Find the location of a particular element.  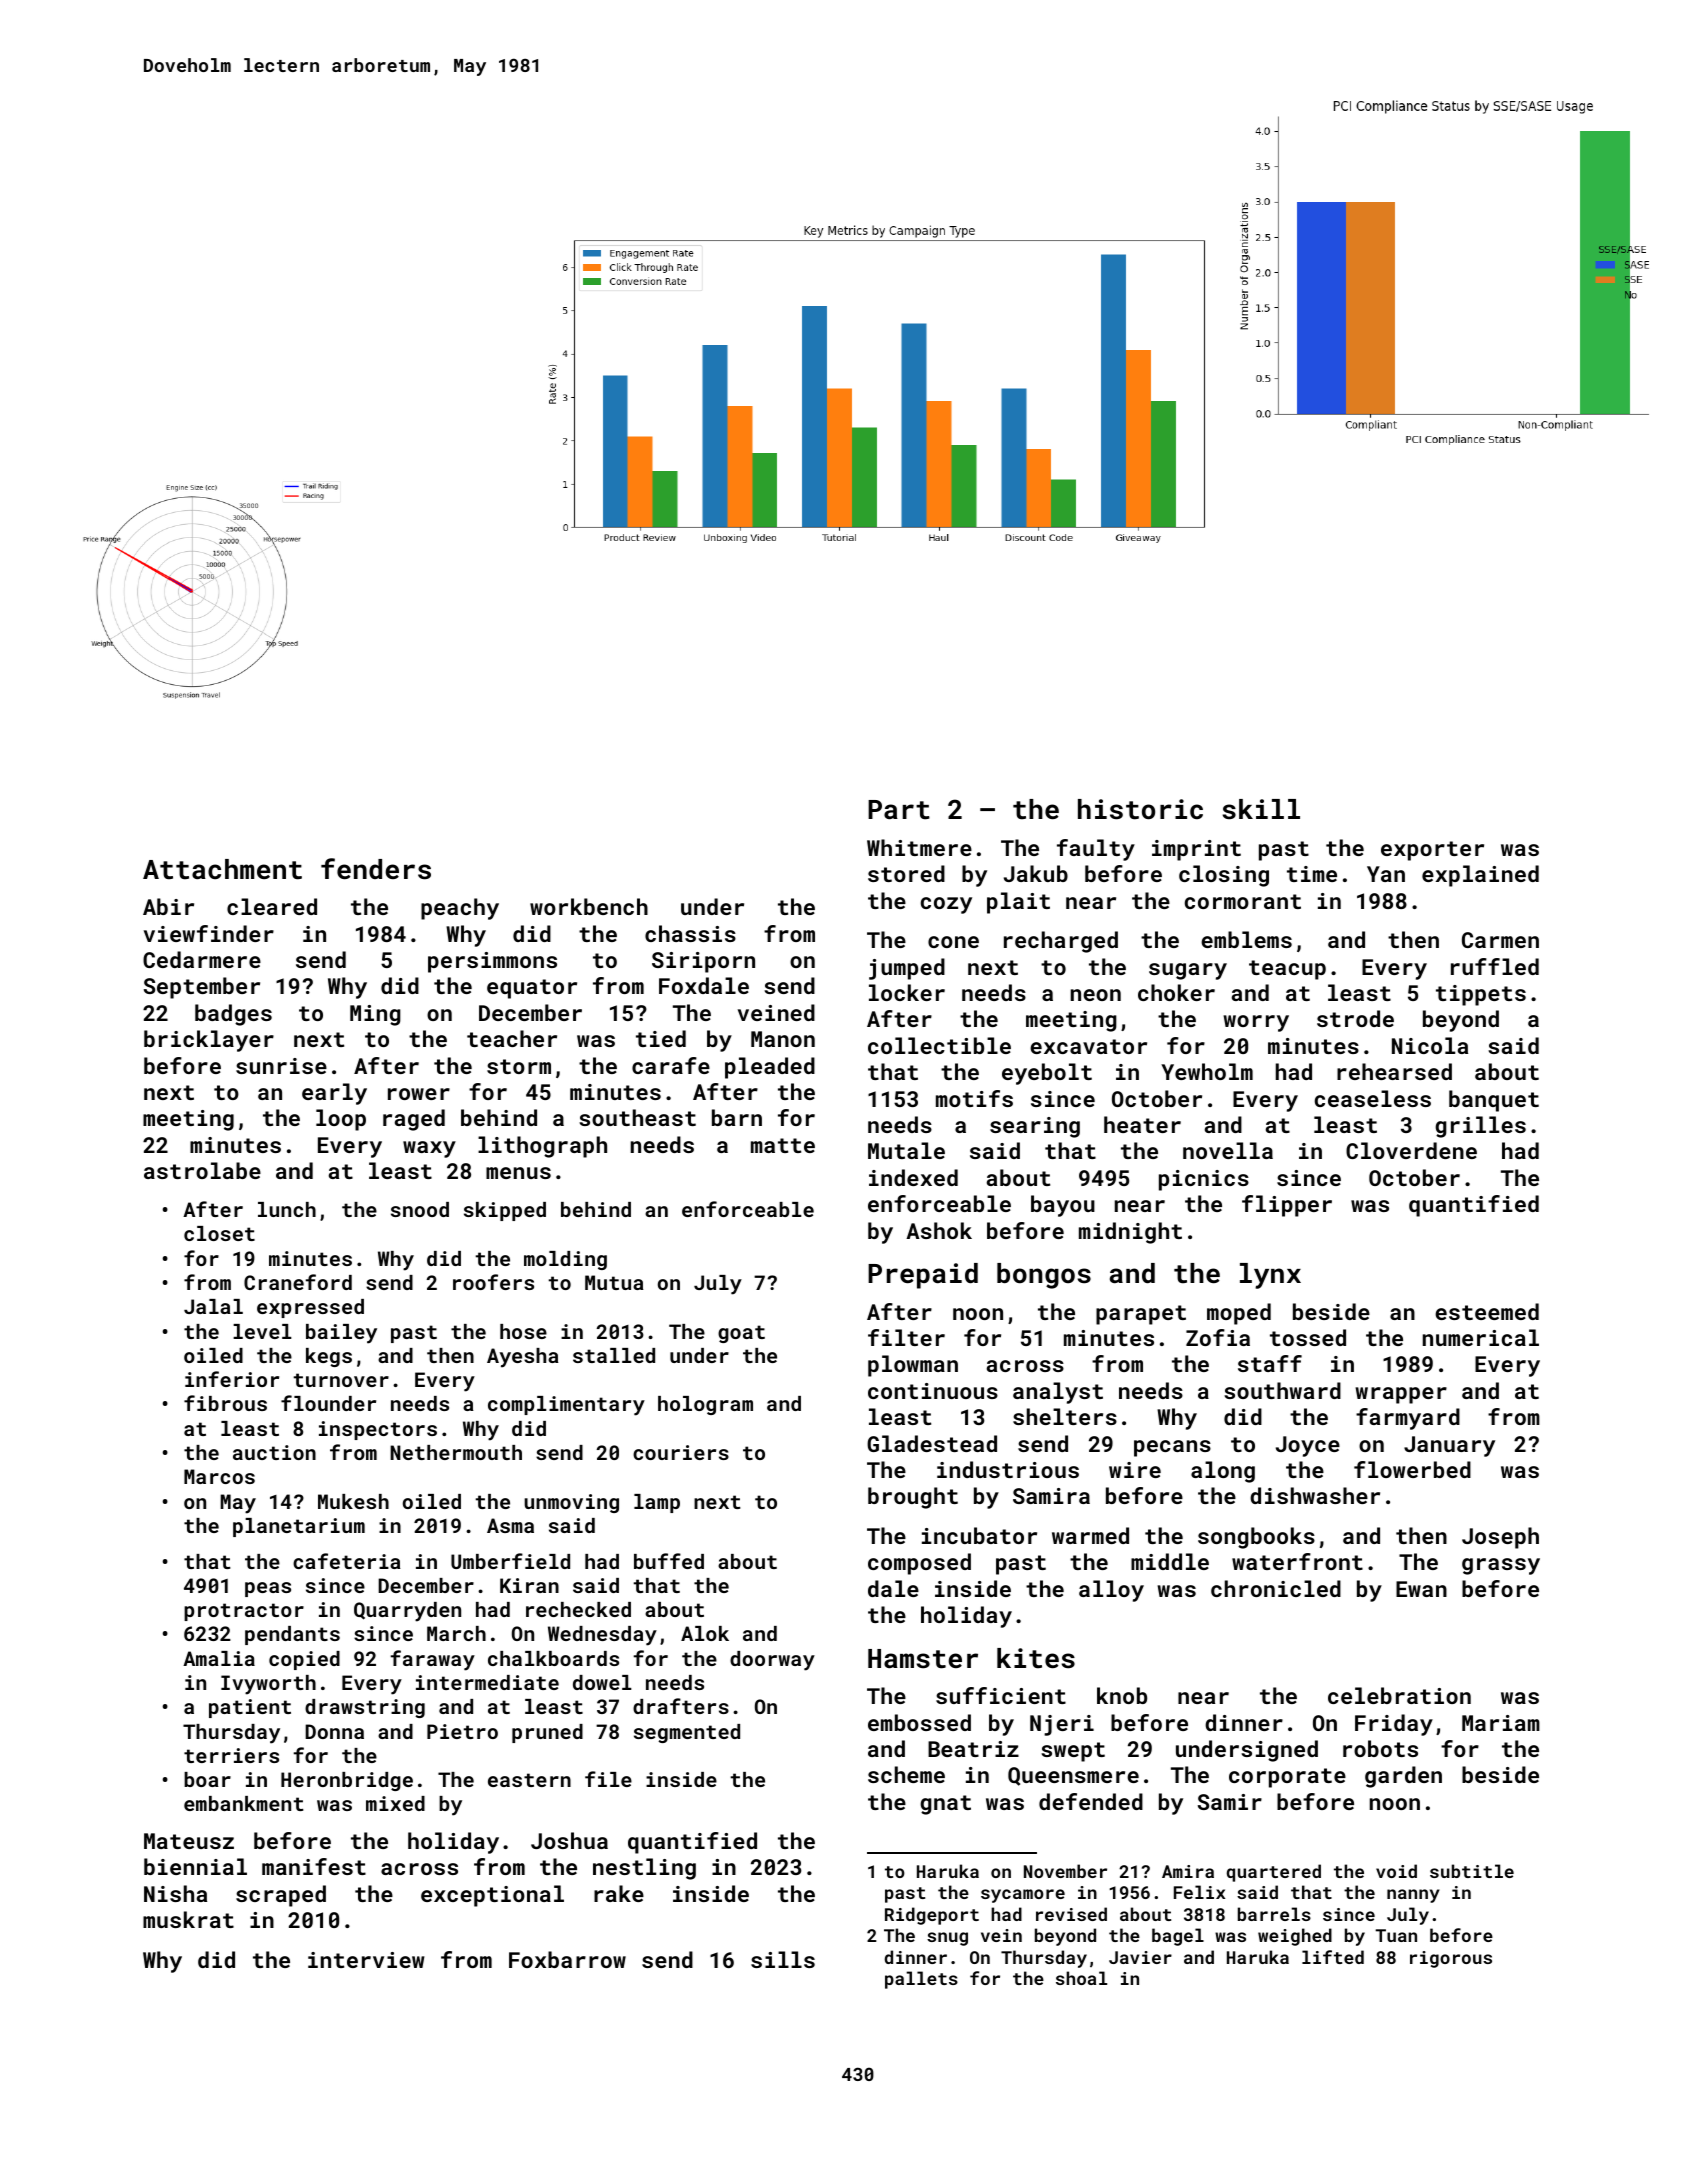

roofers is located at coordinates (493, 1282).
